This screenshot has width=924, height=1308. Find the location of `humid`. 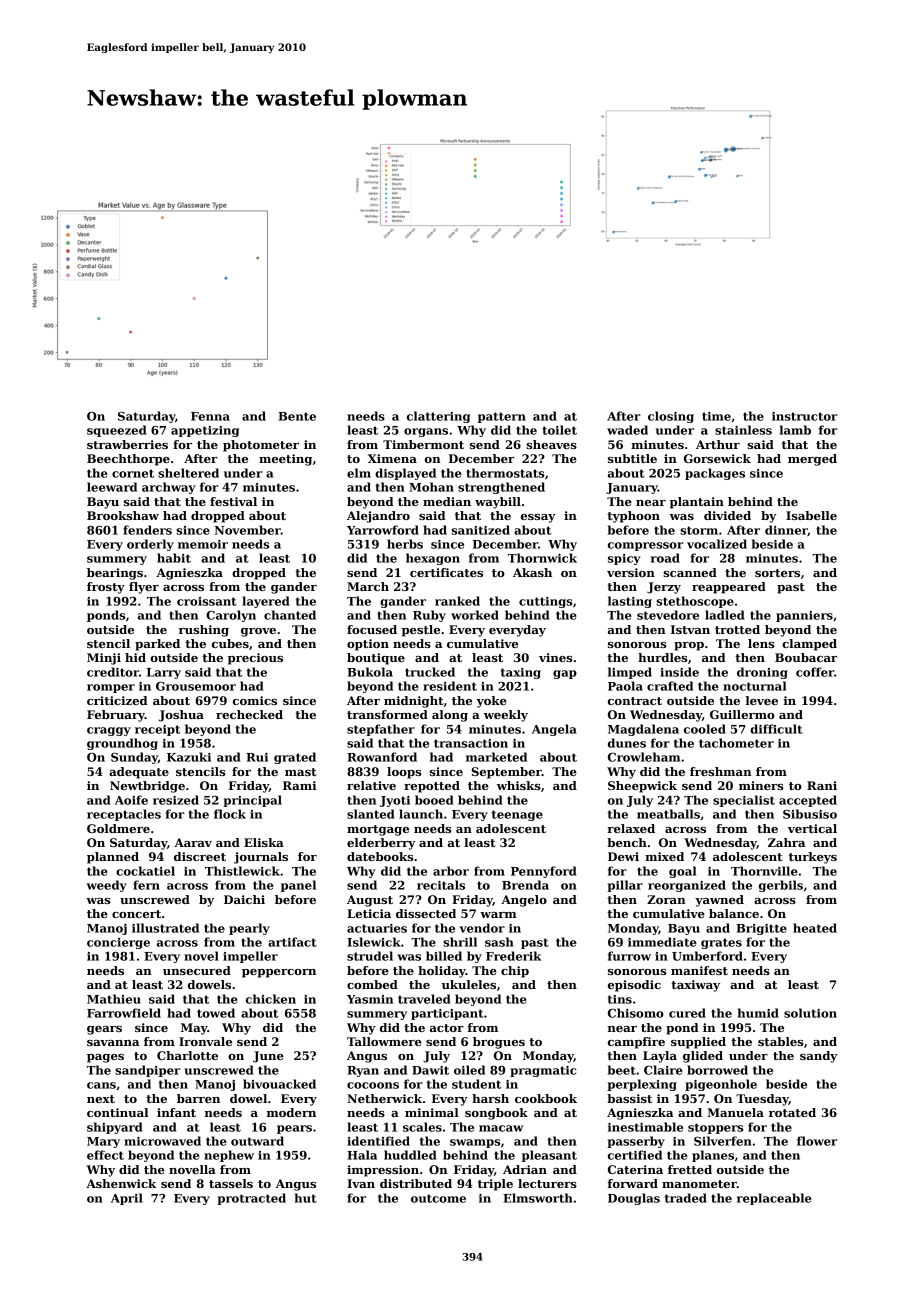

humid is located at coordinates (758, 1013).
